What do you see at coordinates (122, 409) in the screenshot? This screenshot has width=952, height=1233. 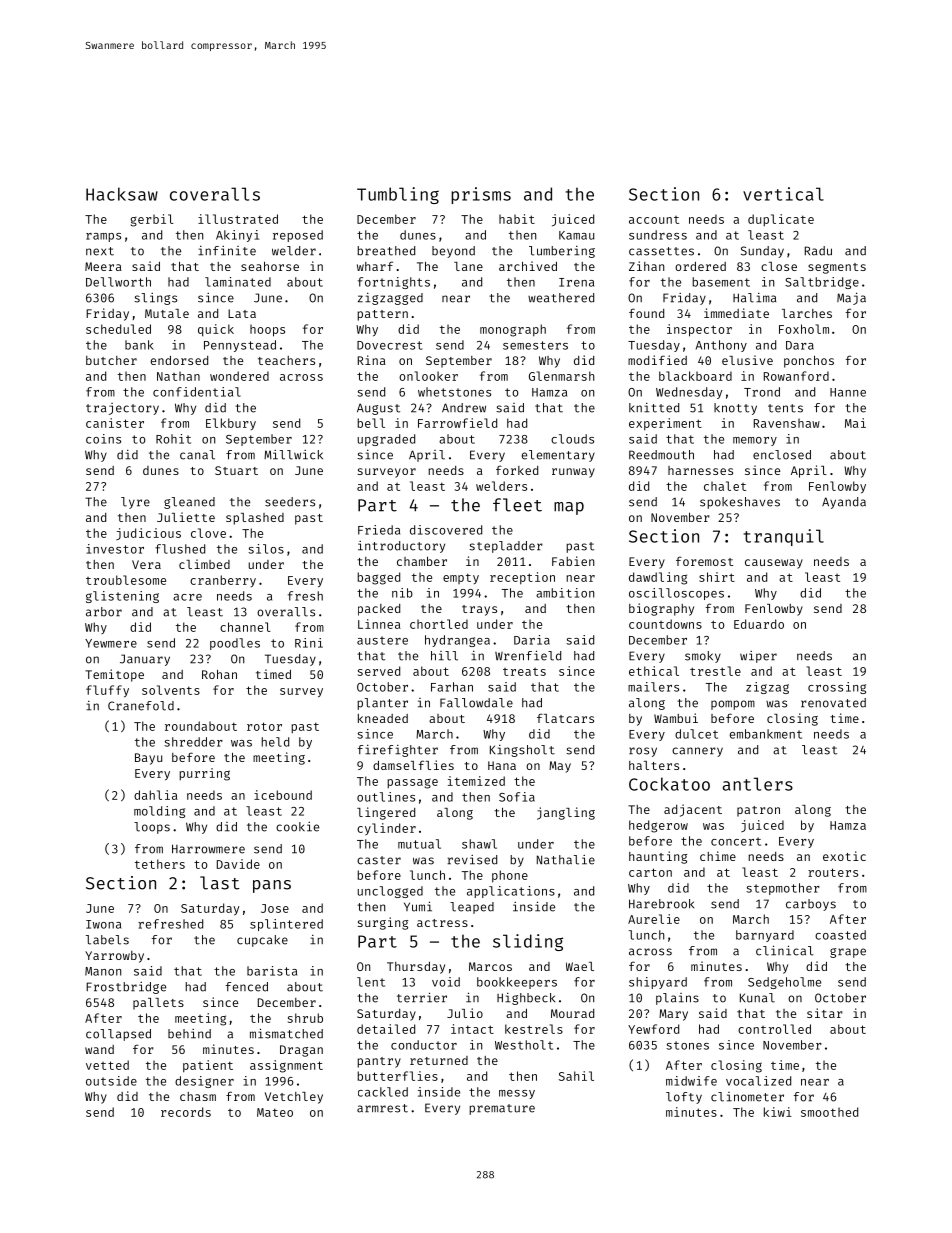 I see `trajectory` at bounding box center [122, 409].
